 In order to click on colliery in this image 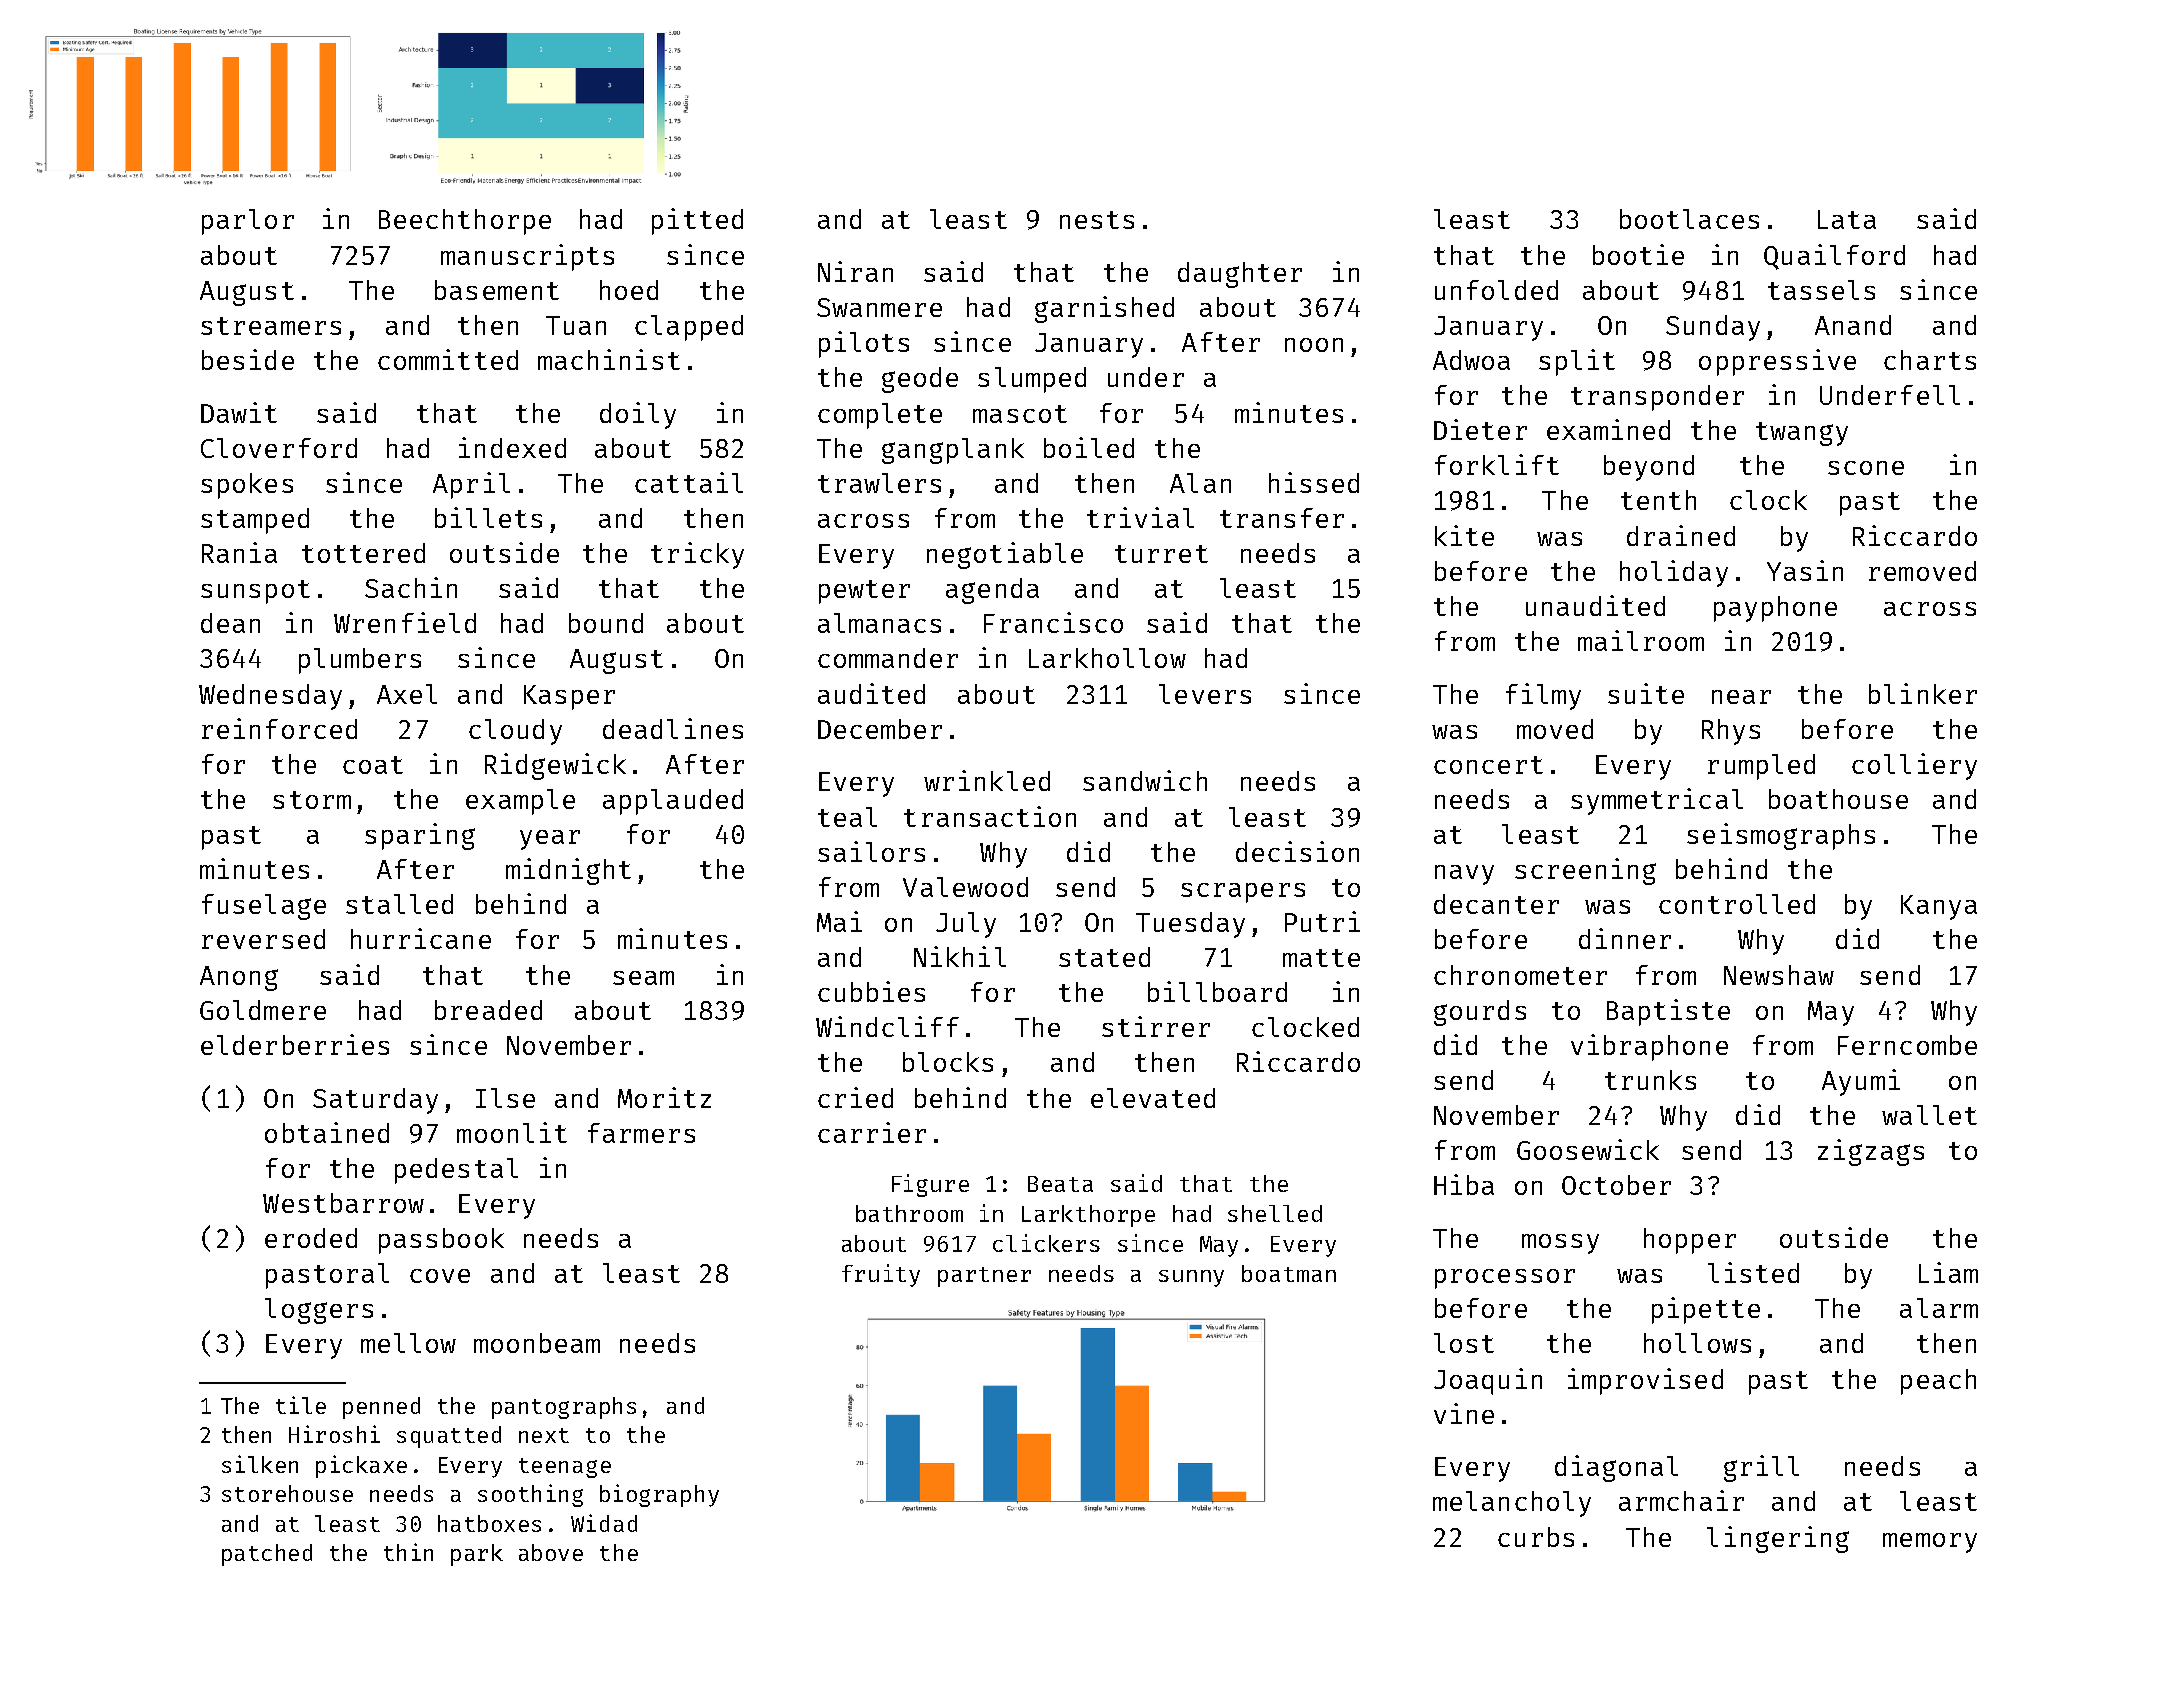, I will do `click(1914, 766)`.
